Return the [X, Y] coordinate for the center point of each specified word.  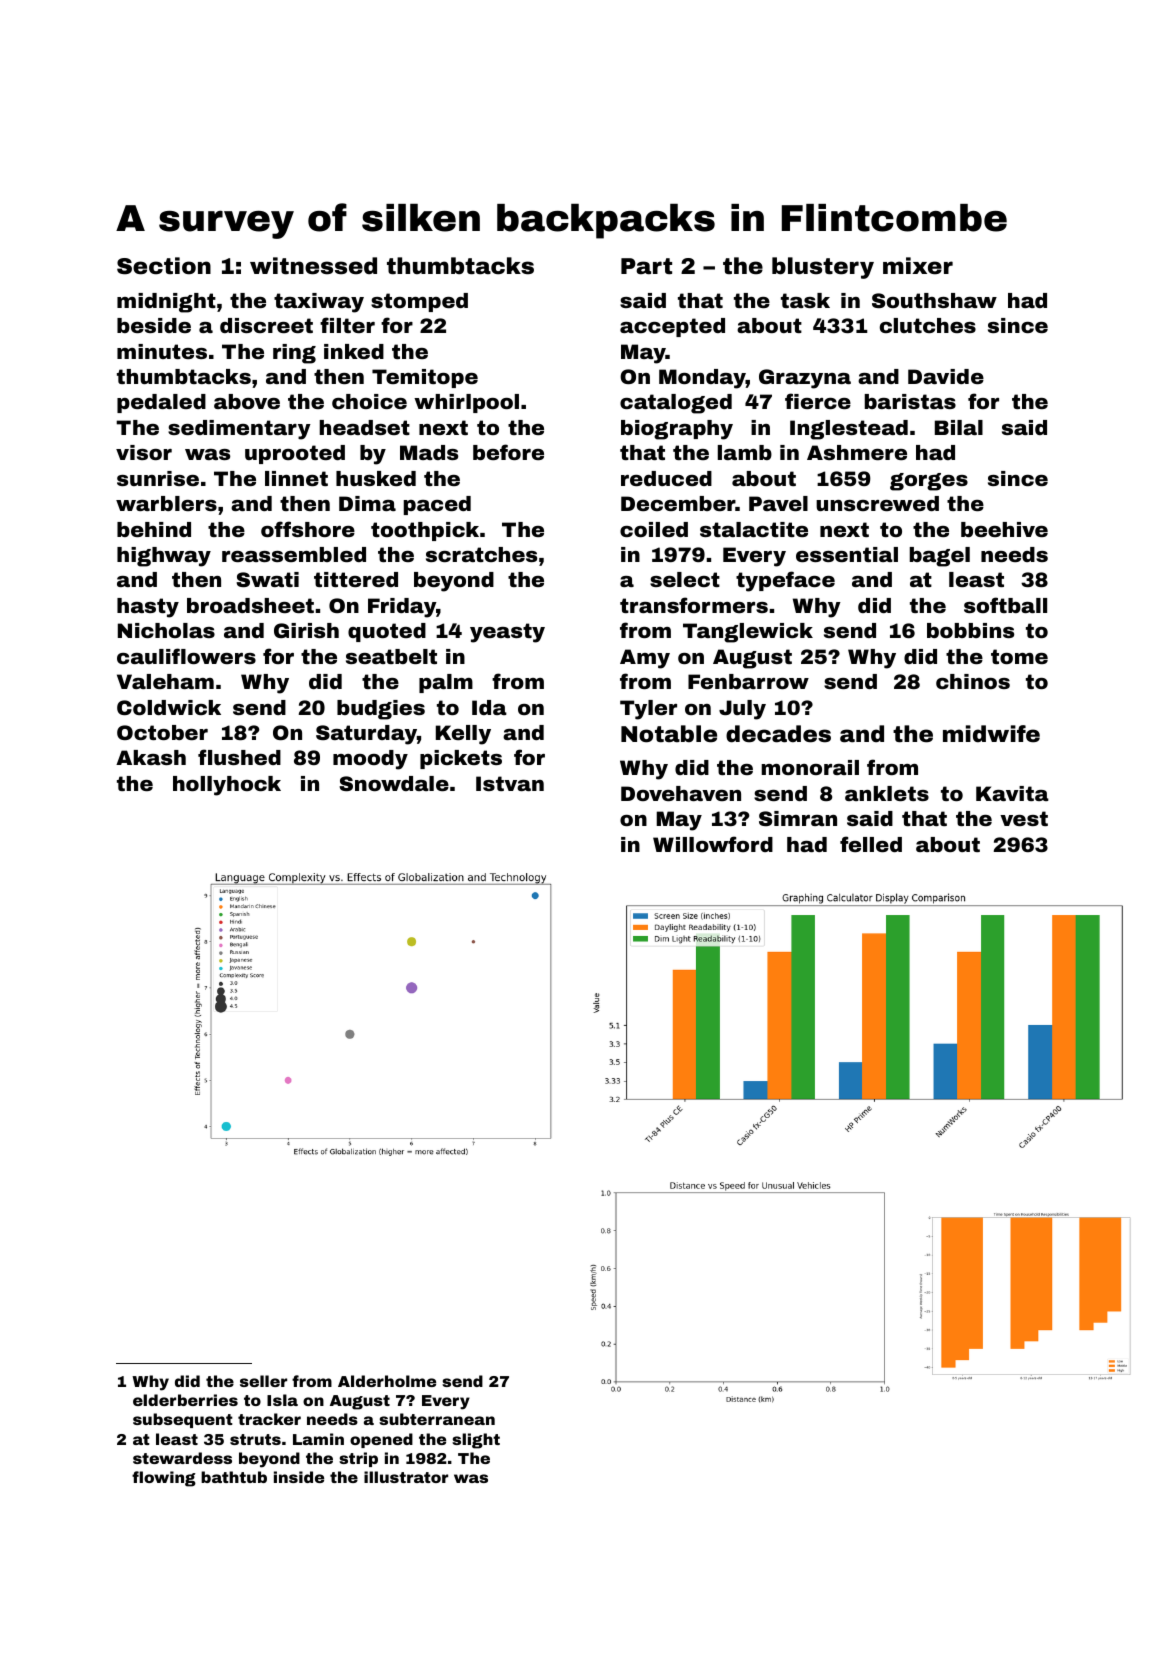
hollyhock [227, 786]
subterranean [437, 1419]
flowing [164, 1479]
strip [358, 1459]
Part [646, 266]
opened [381, 1440]
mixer [918, 266]
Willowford [713, 844]
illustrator [406, 1477]
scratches [481, 554]
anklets [887, 793]
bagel [940, 557]
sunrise [158, 478]
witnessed [313, 266]
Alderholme [387, 1381]
